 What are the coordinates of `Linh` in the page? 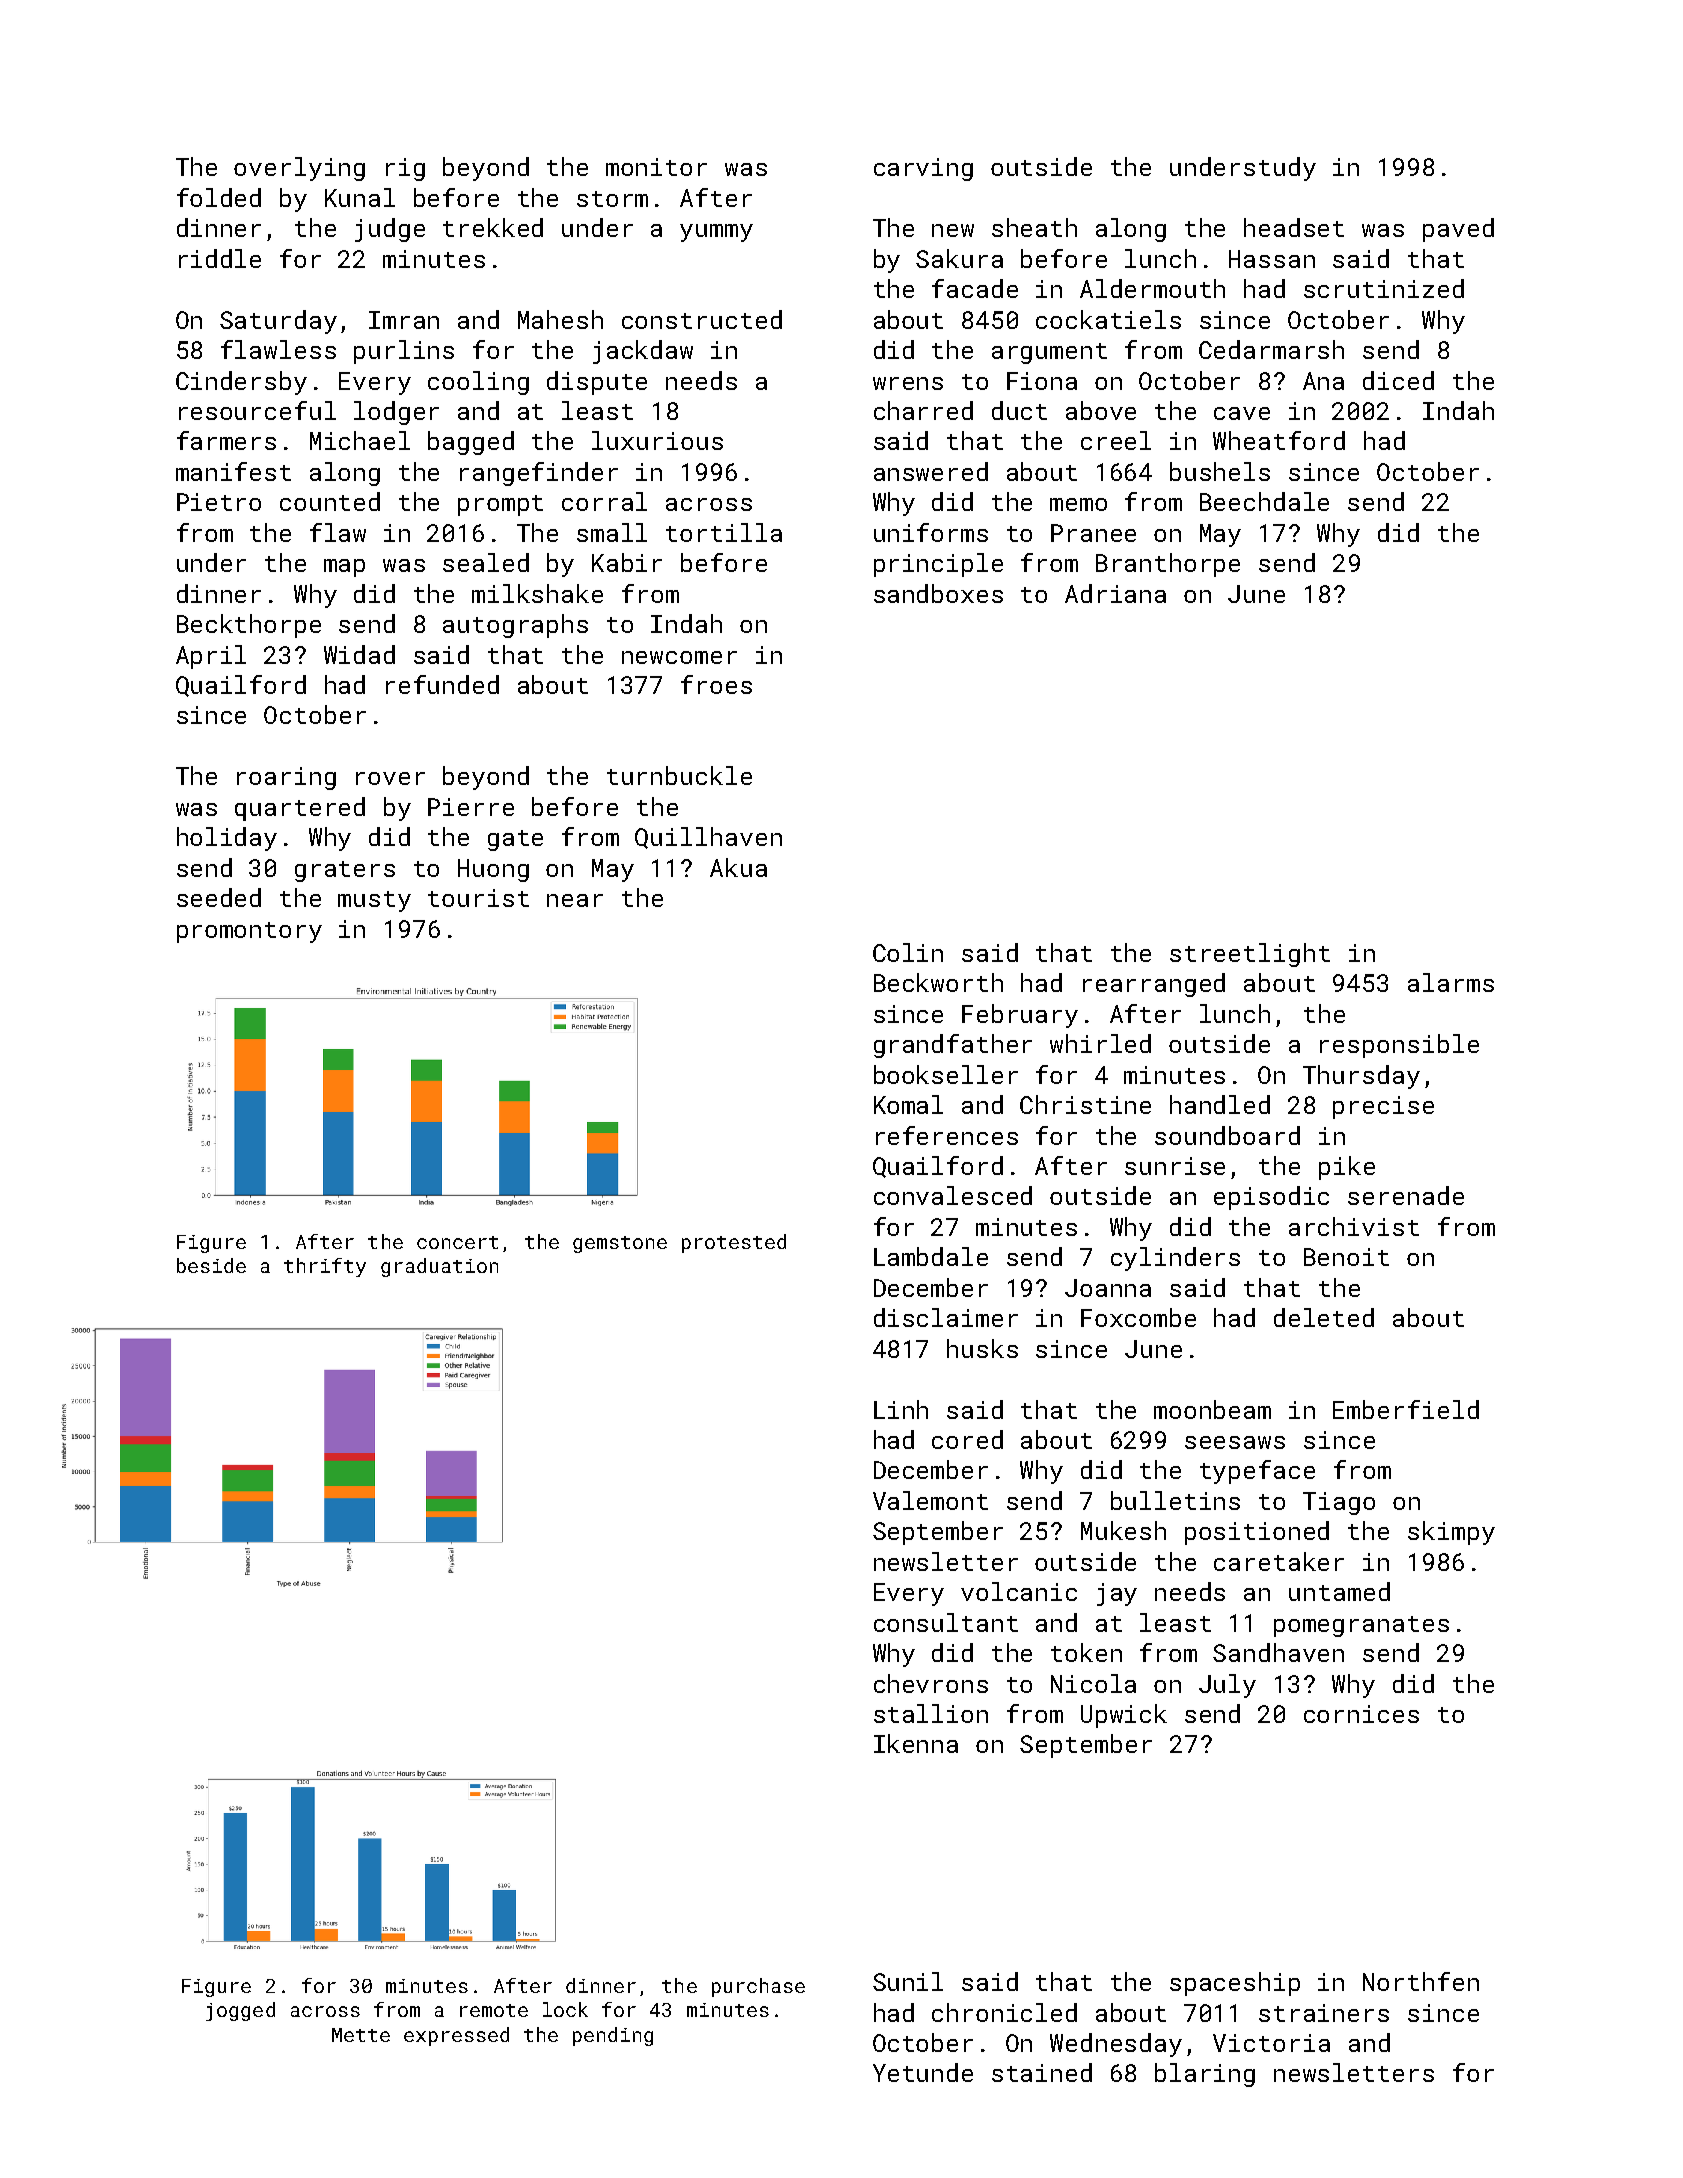 It's located at (901, 1409).
